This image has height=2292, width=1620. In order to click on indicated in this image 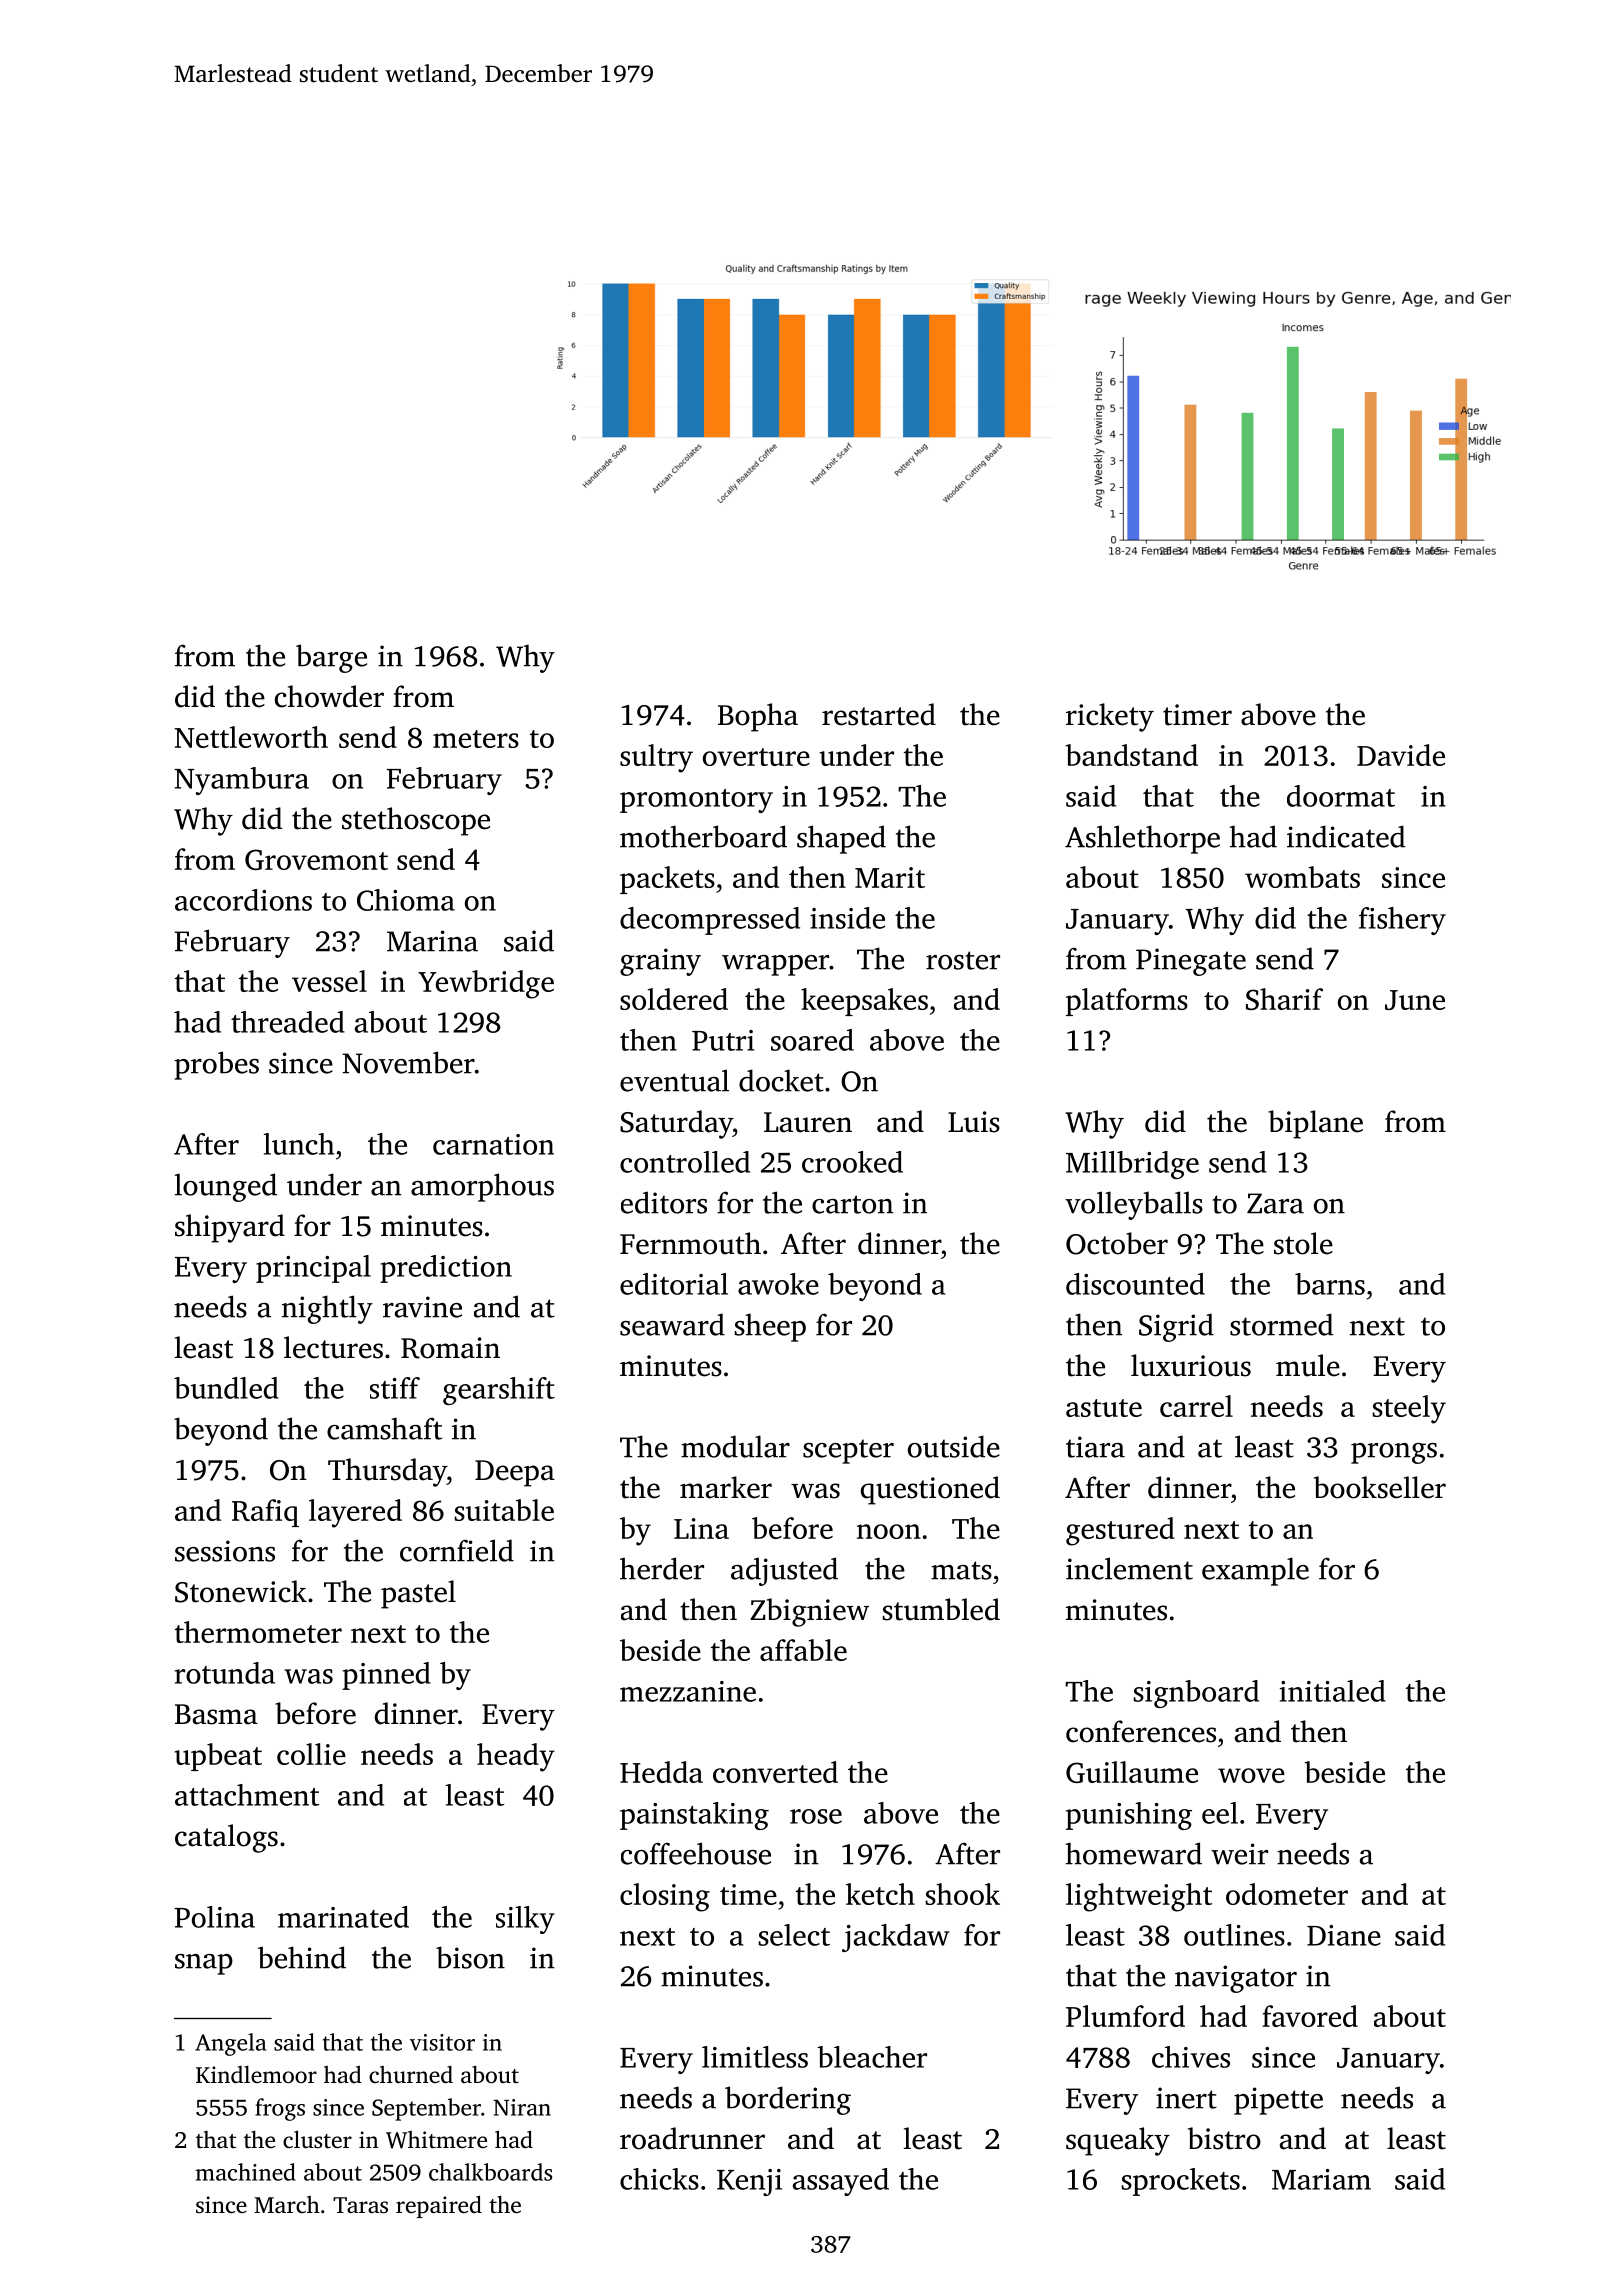, I will do `click(1346, 836)`.
